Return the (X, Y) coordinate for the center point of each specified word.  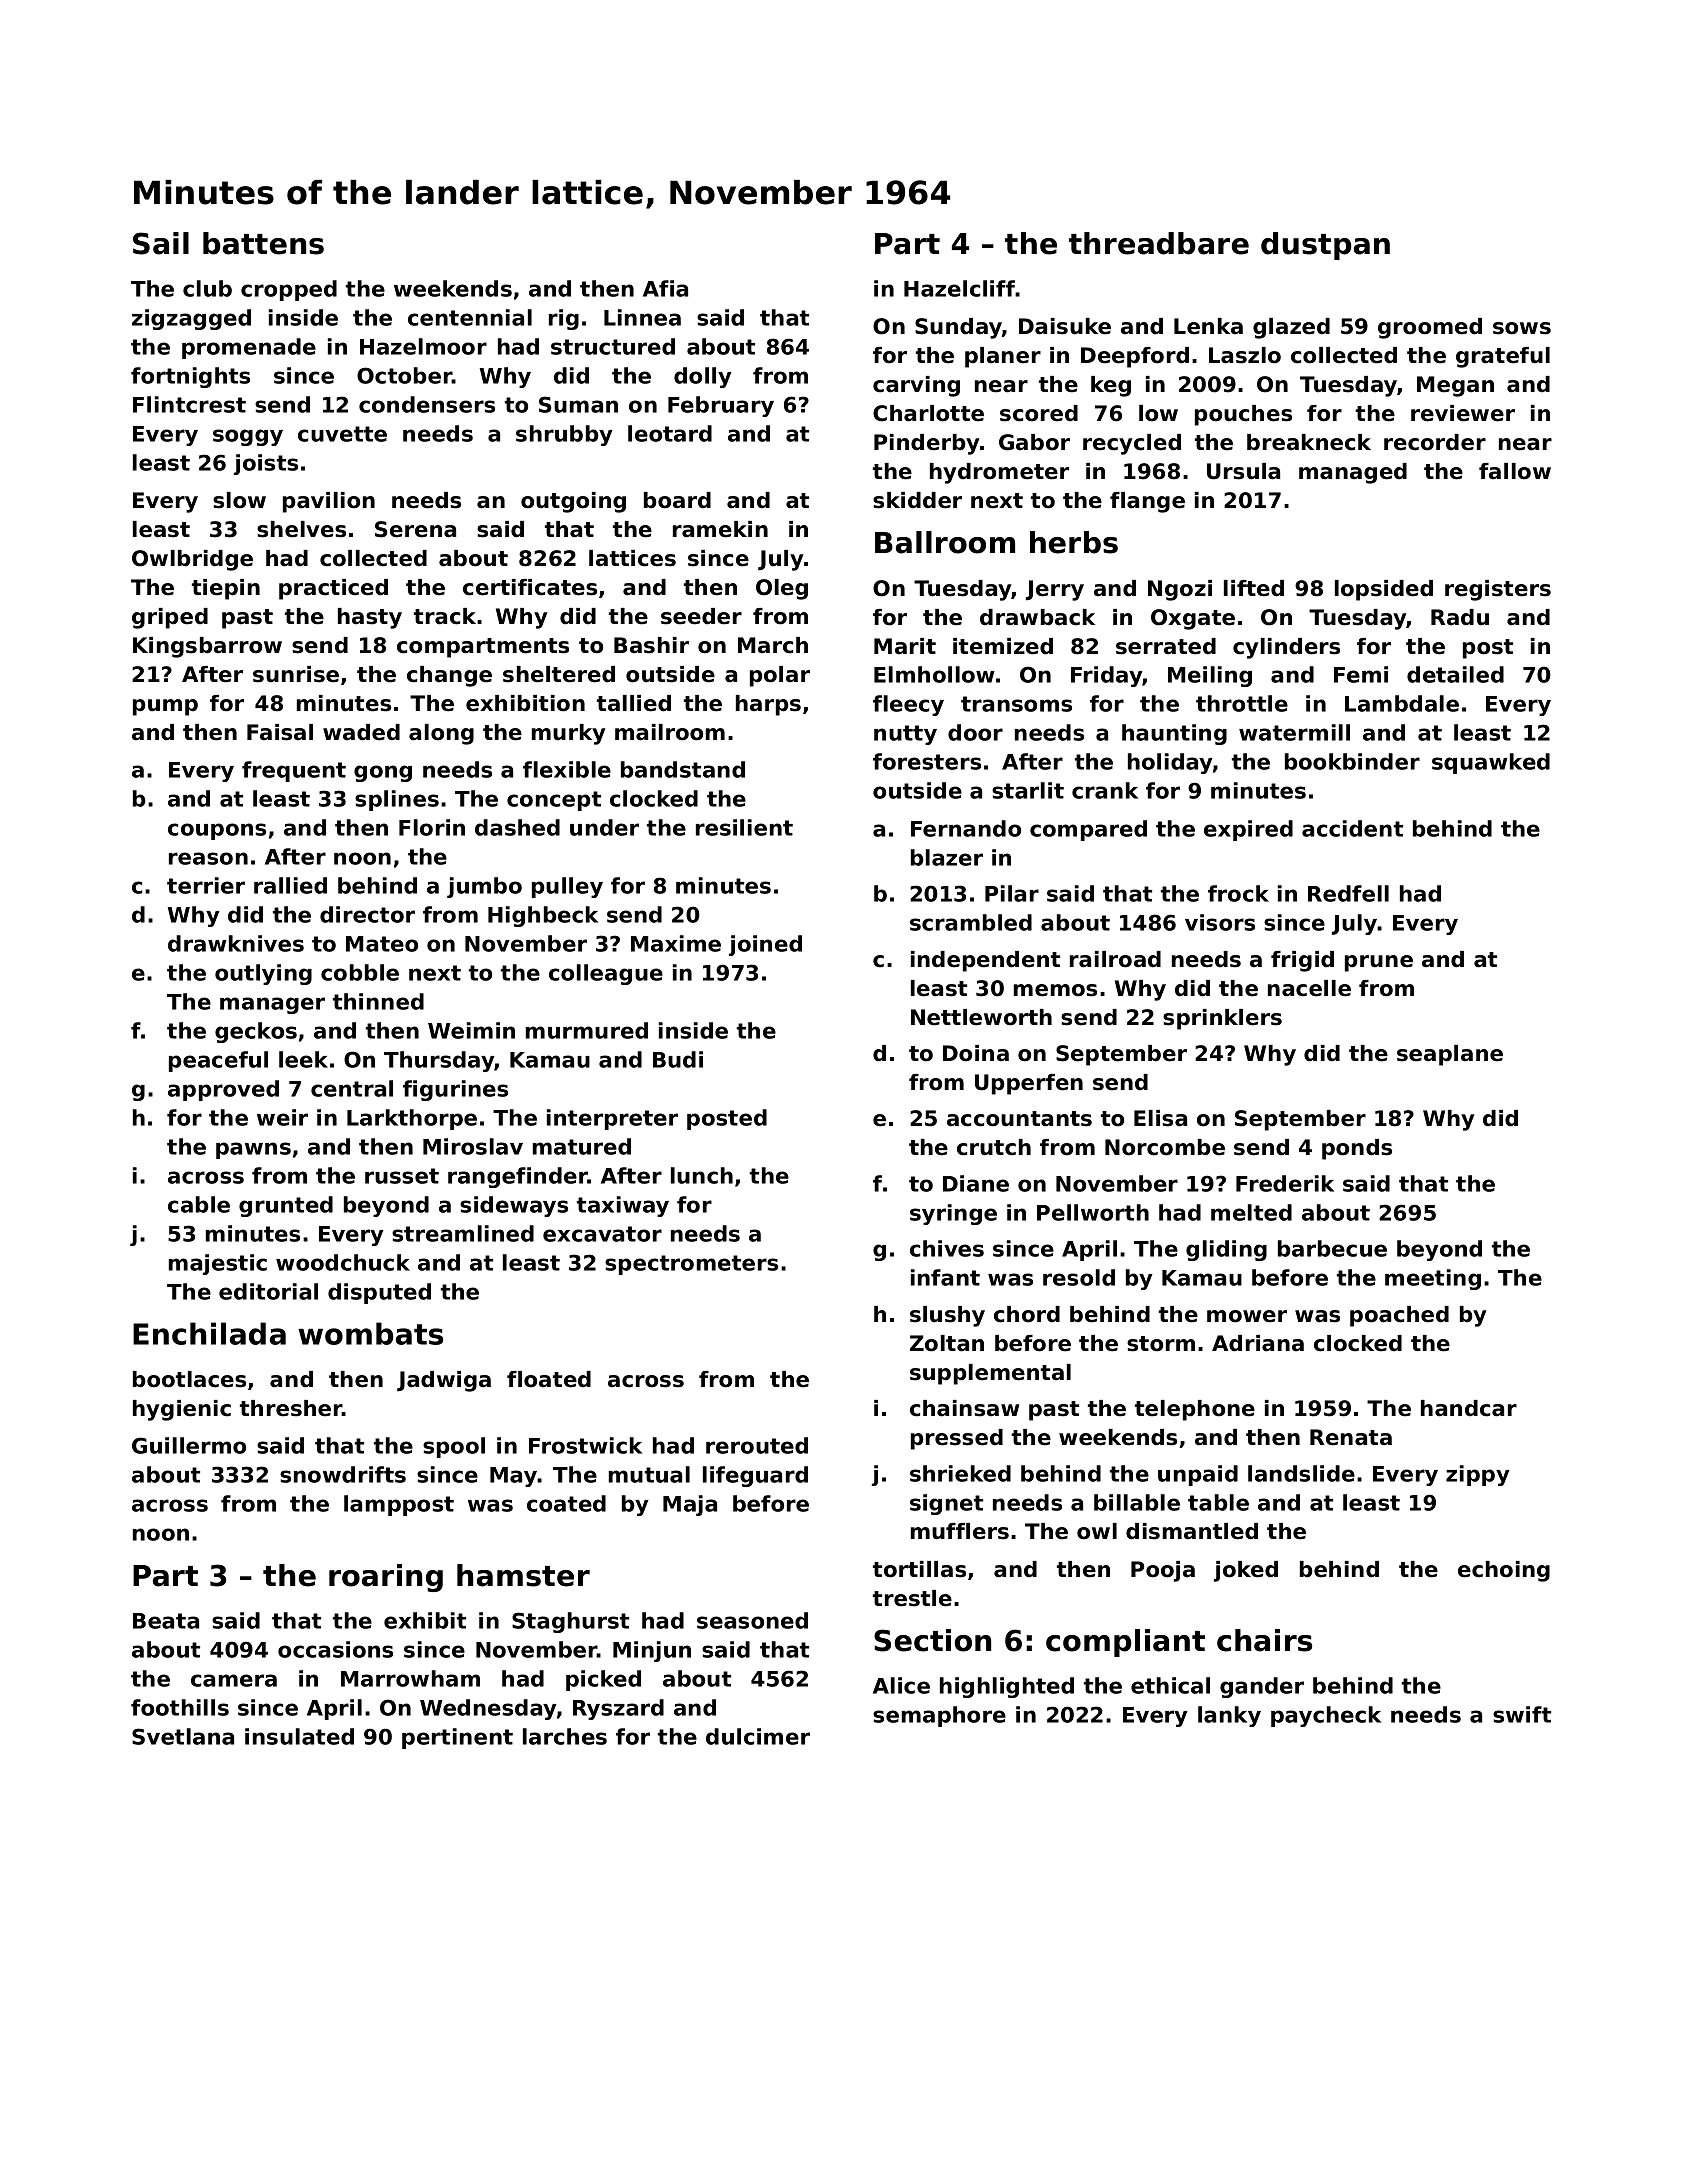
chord (1027, 1314)
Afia (665, 288)
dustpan (1325, 246)
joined (765, 945)
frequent (294, 771)
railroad (1115, 959)
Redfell (1348, 893)
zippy (1478, 1475)
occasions (335, 1649)
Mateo (382, 944)
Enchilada (209, 1333)
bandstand (683, 769)
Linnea (642, 317)
